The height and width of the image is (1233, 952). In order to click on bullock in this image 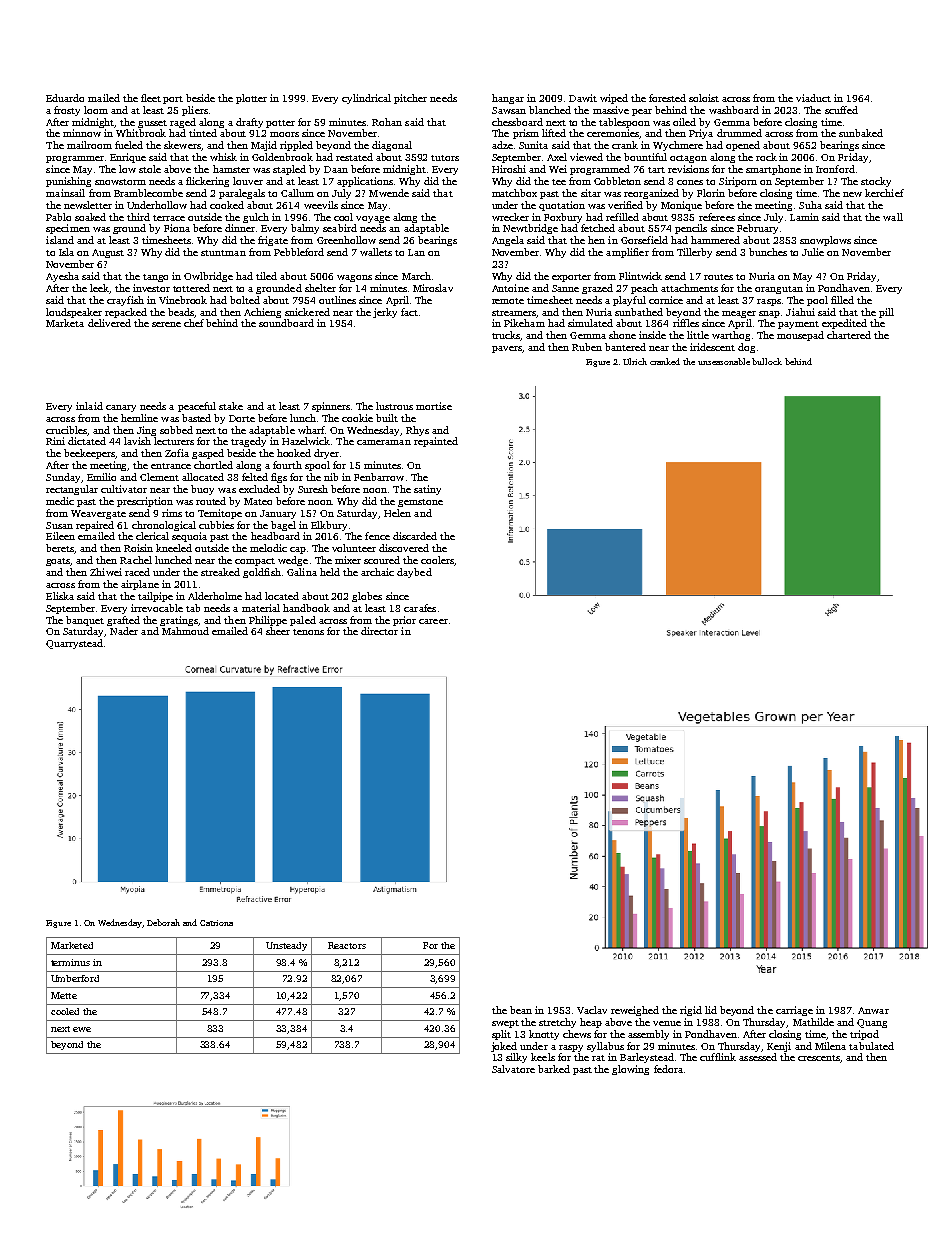, I will do `click(767, 361)`.
